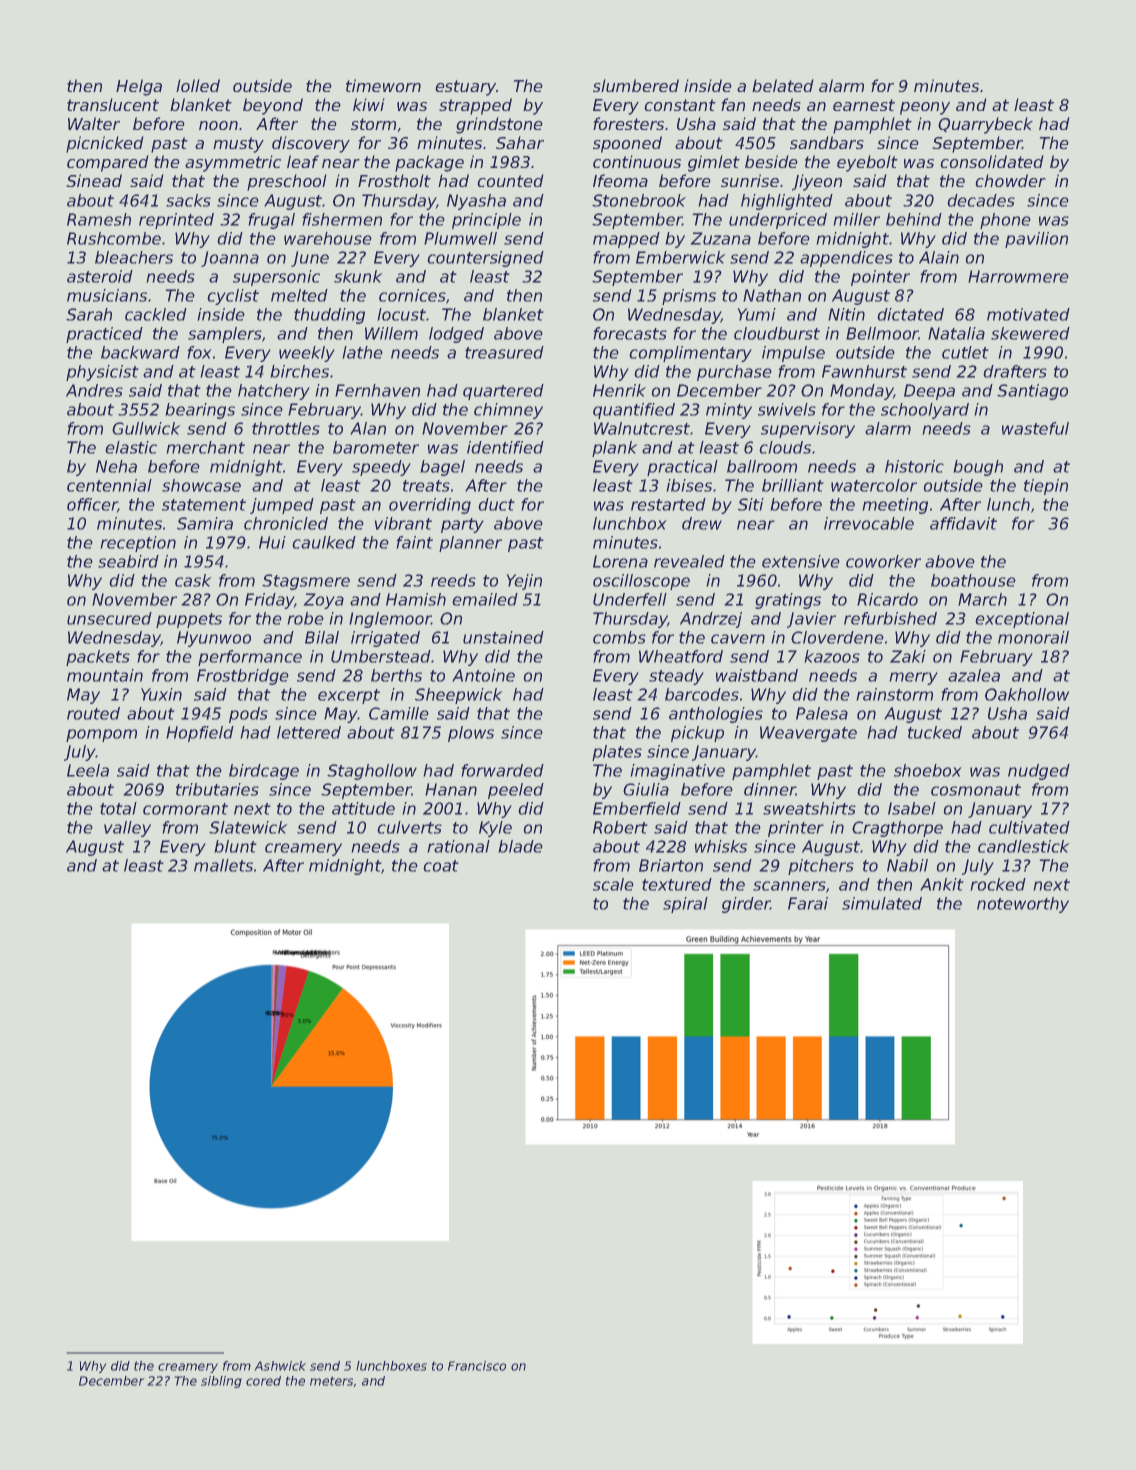  Describe the element at coordinates (689, 297) in the document. I see `prisms` at that location.
